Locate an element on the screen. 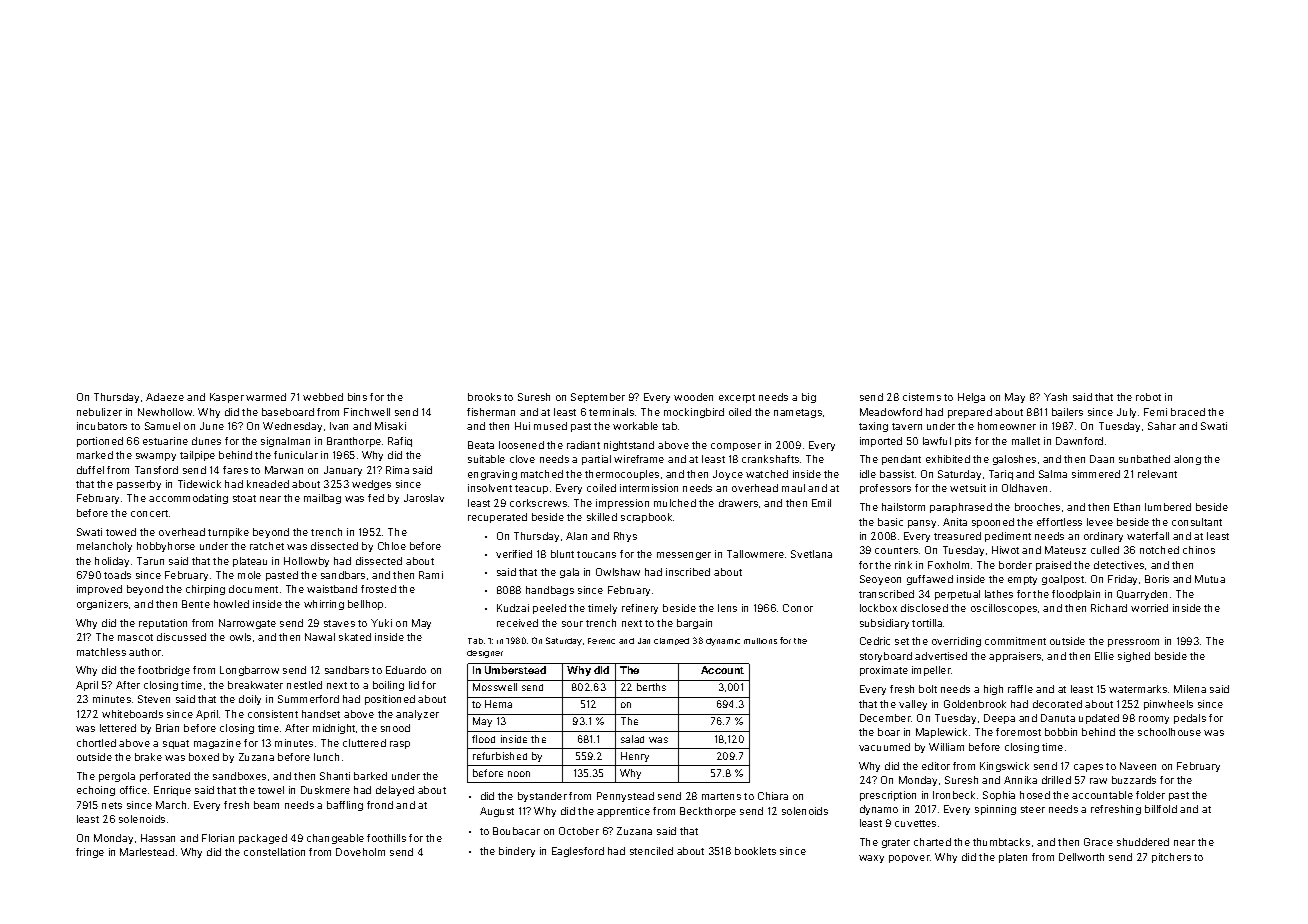 The width and height of the screenshot is (1308, 924). treasured is located at coordinates (957, 536).
